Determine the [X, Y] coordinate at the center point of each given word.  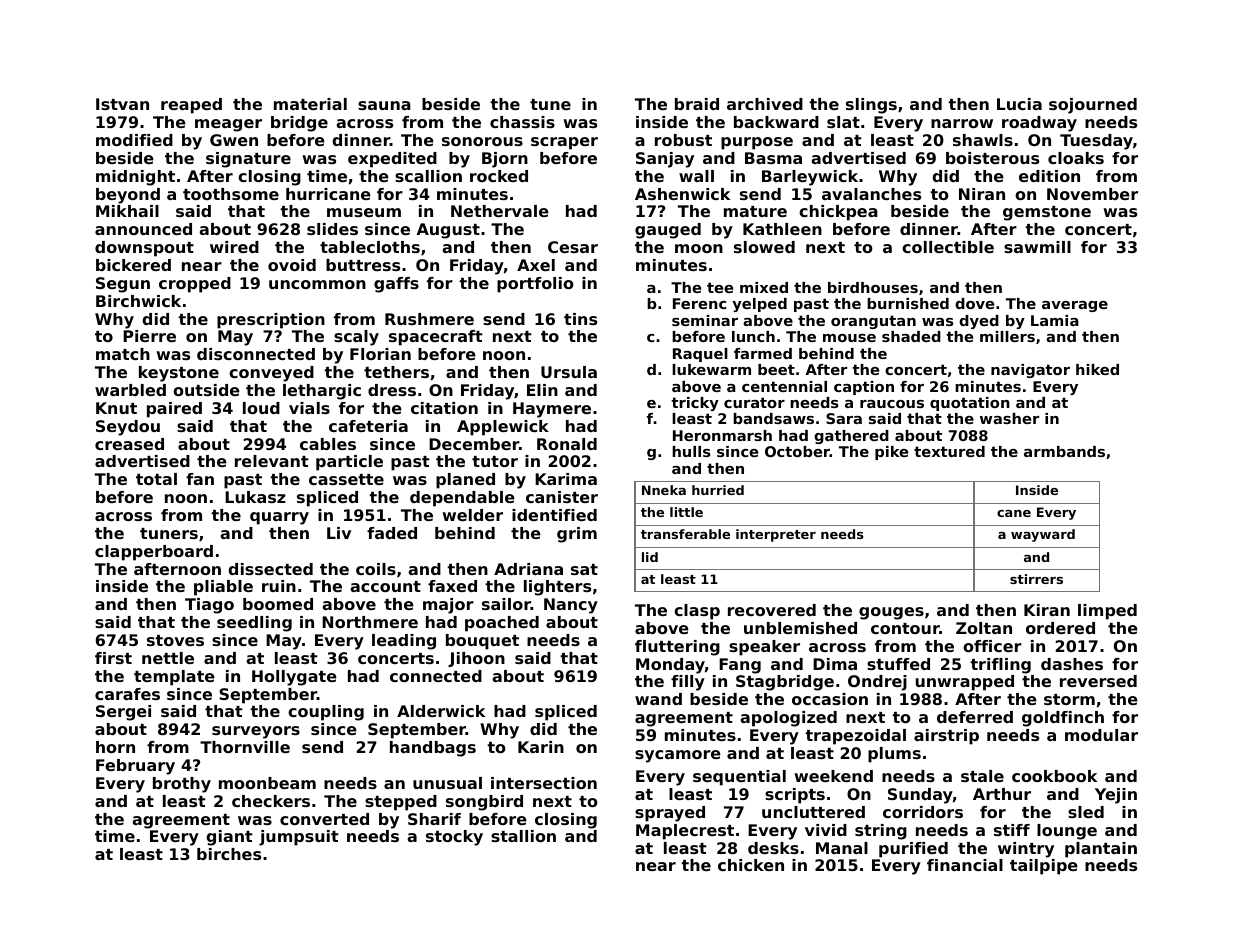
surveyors [256, 732]
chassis [522, 122]
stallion [523, 836]
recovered [772, 610]
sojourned [1093, 106]
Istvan [122, 104]
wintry [1026, 850]
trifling [1000, 666]
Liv [339, 533]
